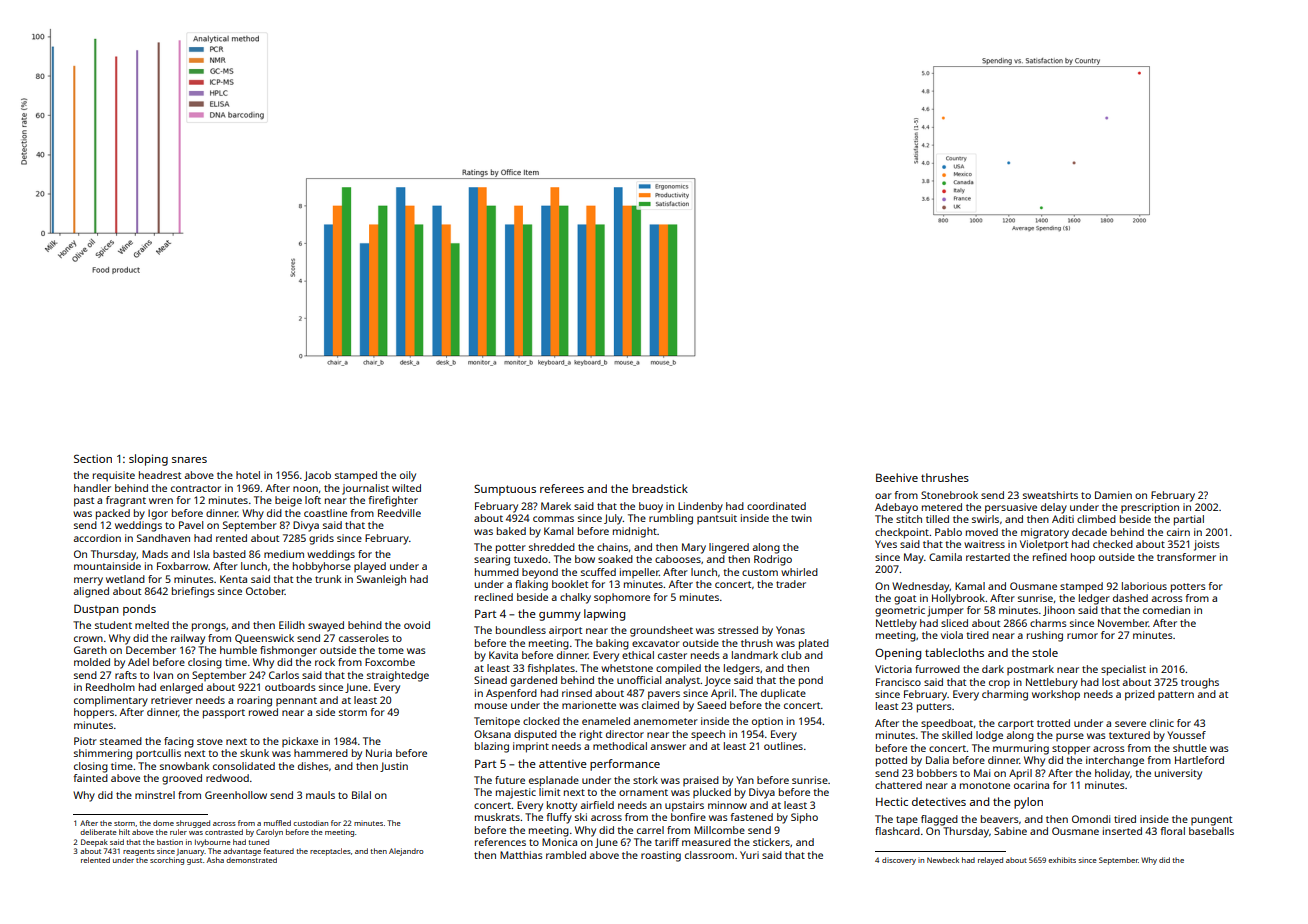 This page has width=1308, height=924. What do you see at coordinates (1005, 695) in the page?
I see `charming` at bounding box center [1005, 695].
